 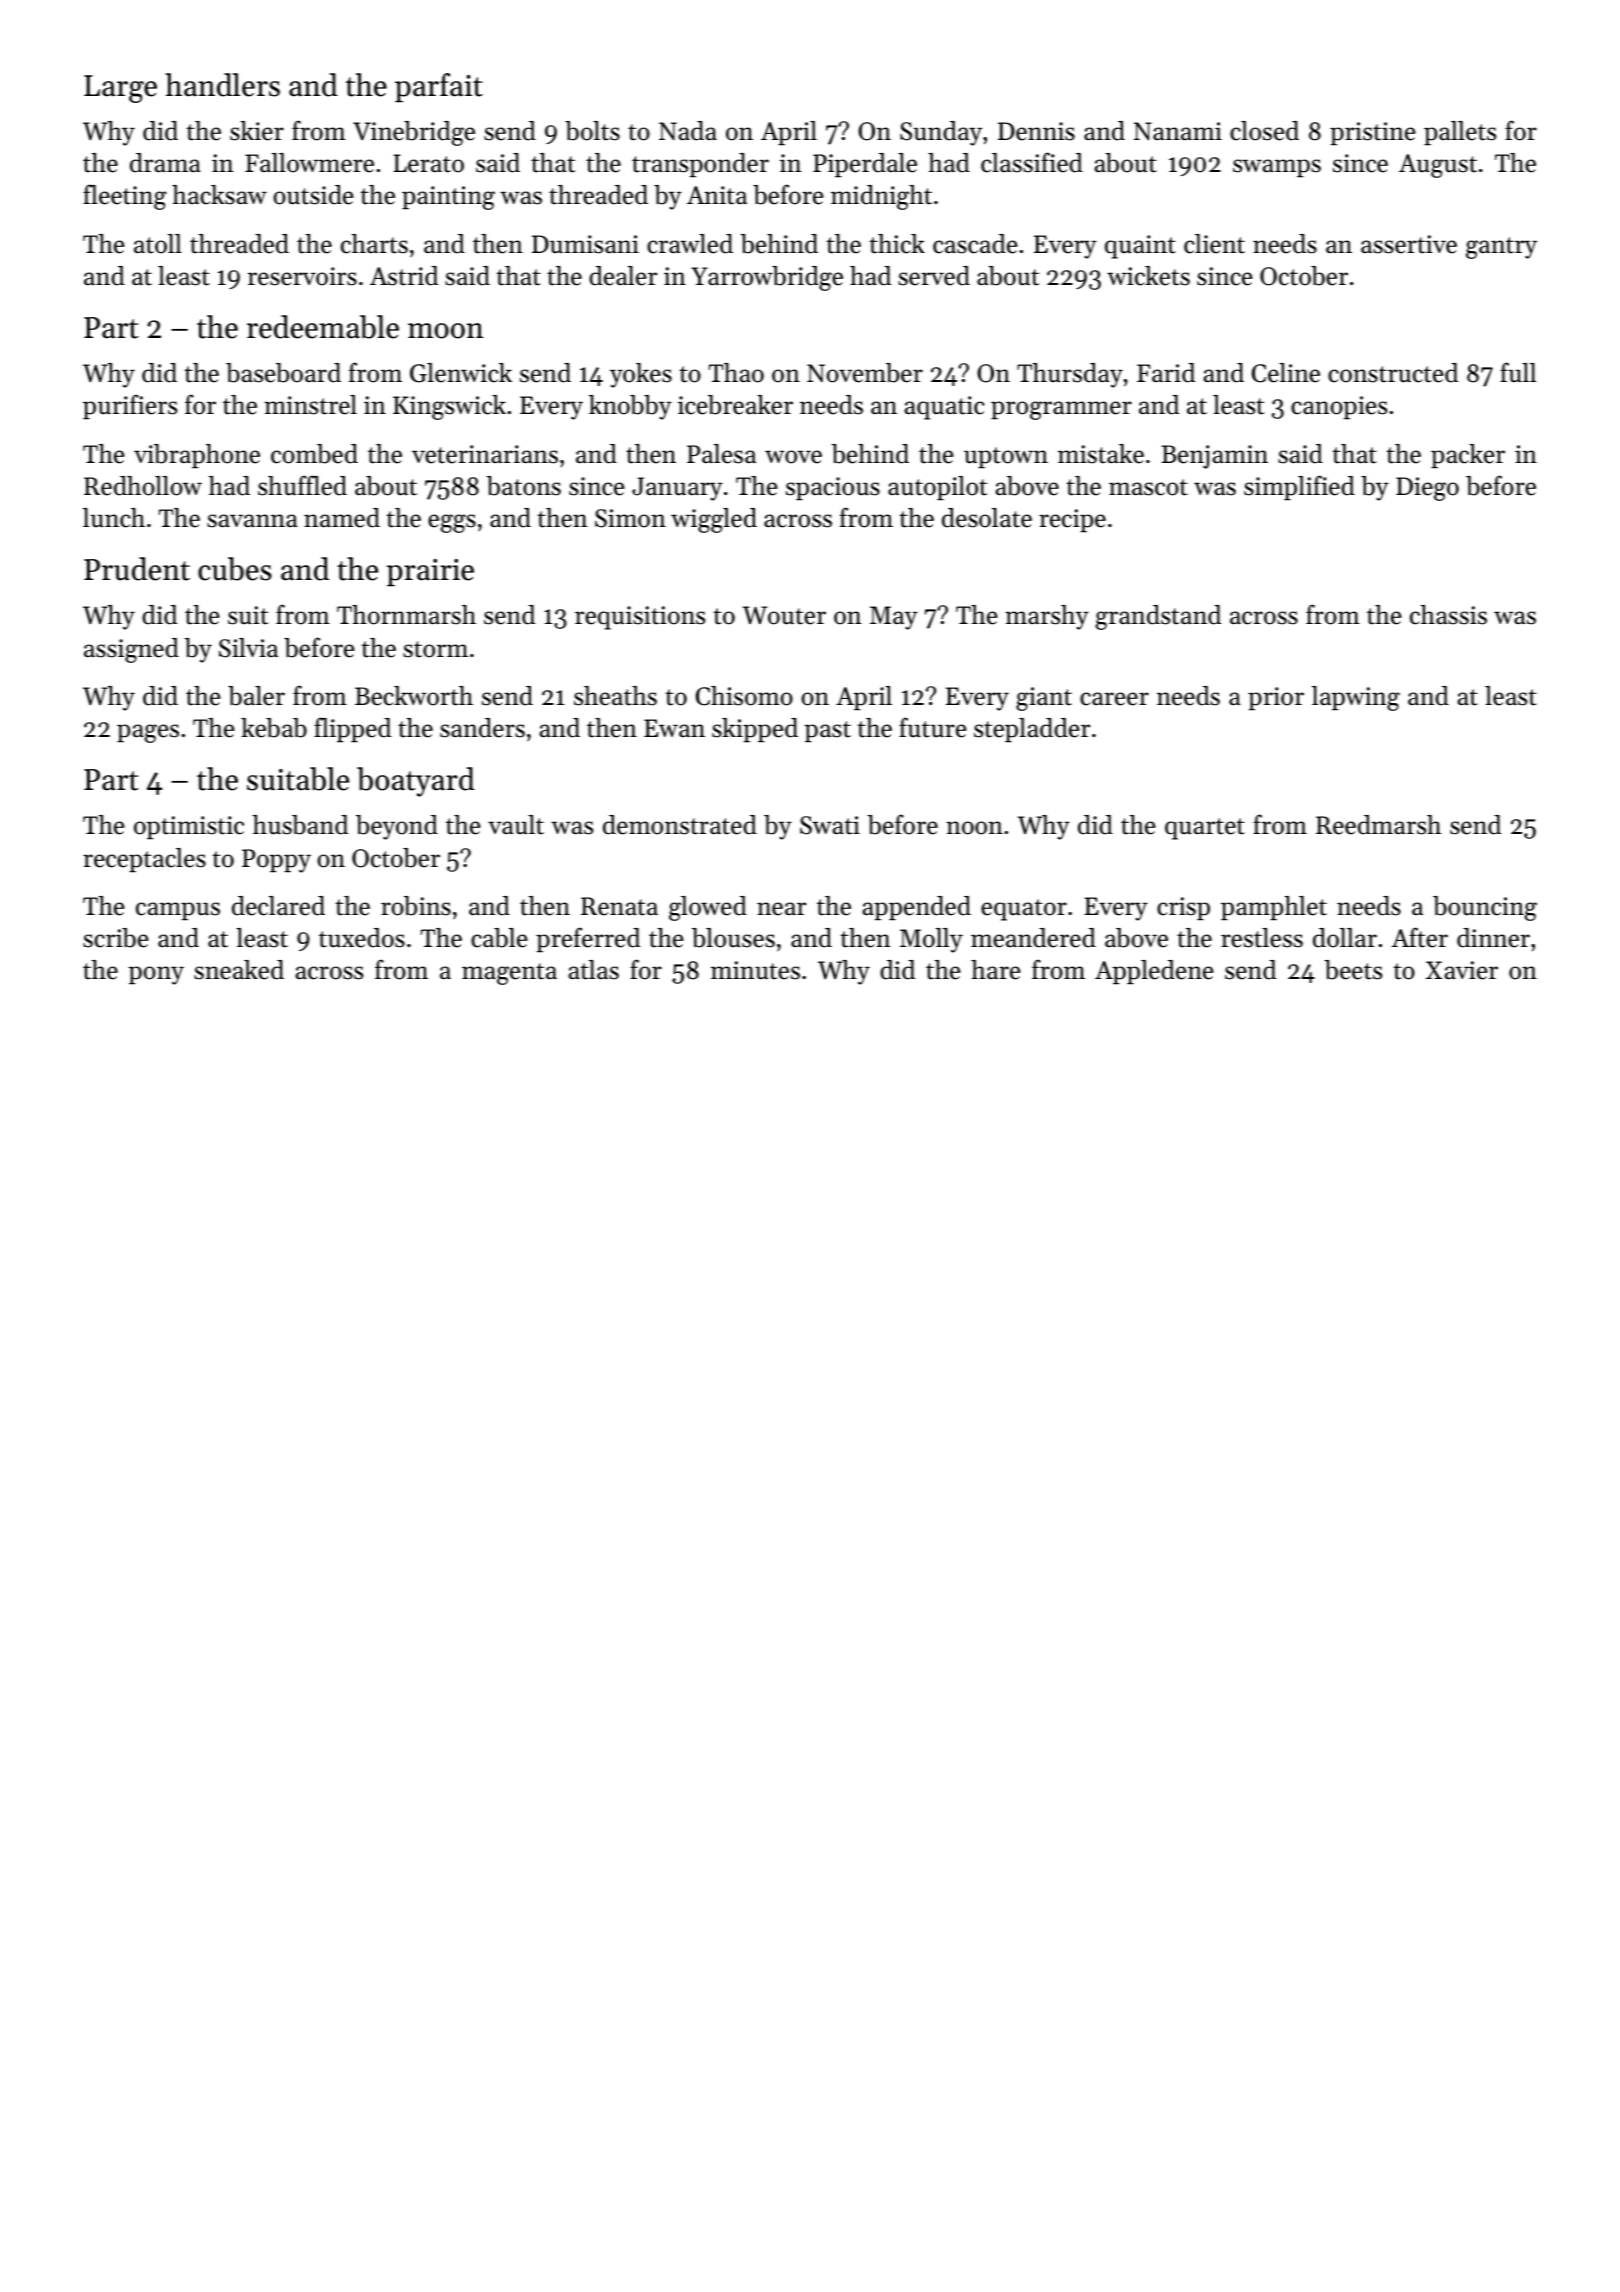 I want to click on constructed, so click(x=1393, y=373).
